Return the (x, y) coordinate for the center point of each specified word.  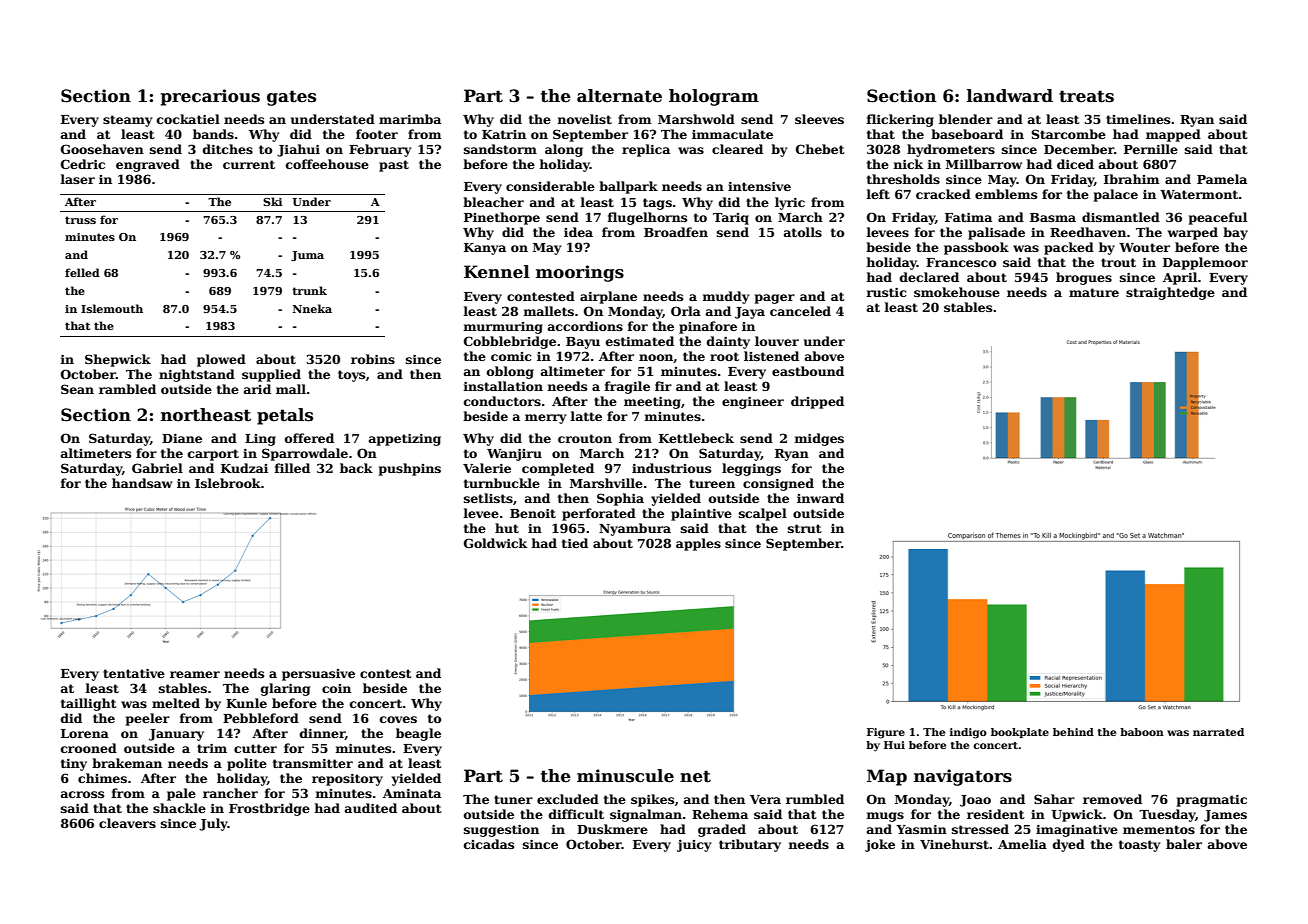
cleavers (127, 823)
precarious (210, 97)
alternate (619, 96)
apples (698, 544)
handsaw (142, 483)
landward (1010, 96)
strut (805, 528)
